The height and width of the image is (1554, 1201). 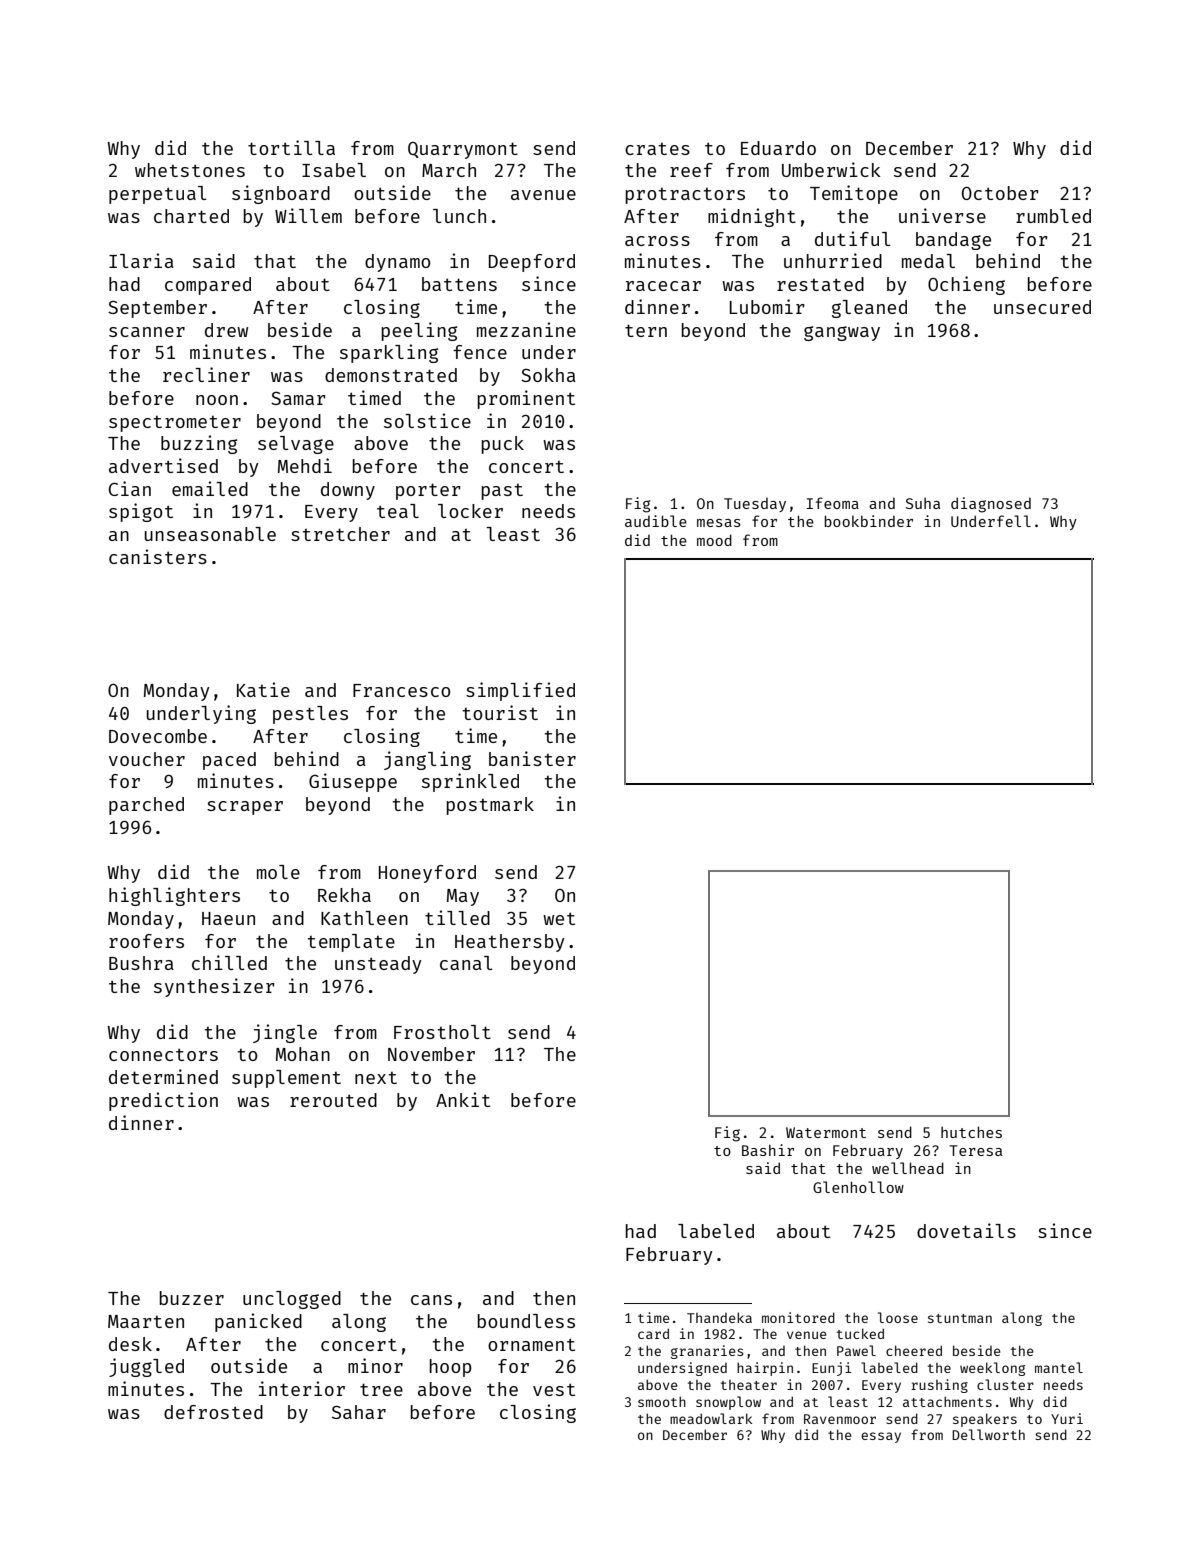 What do you see at coordinates (158, 556) in the image?
I see `canisters` at bounding box center [158, 556].
